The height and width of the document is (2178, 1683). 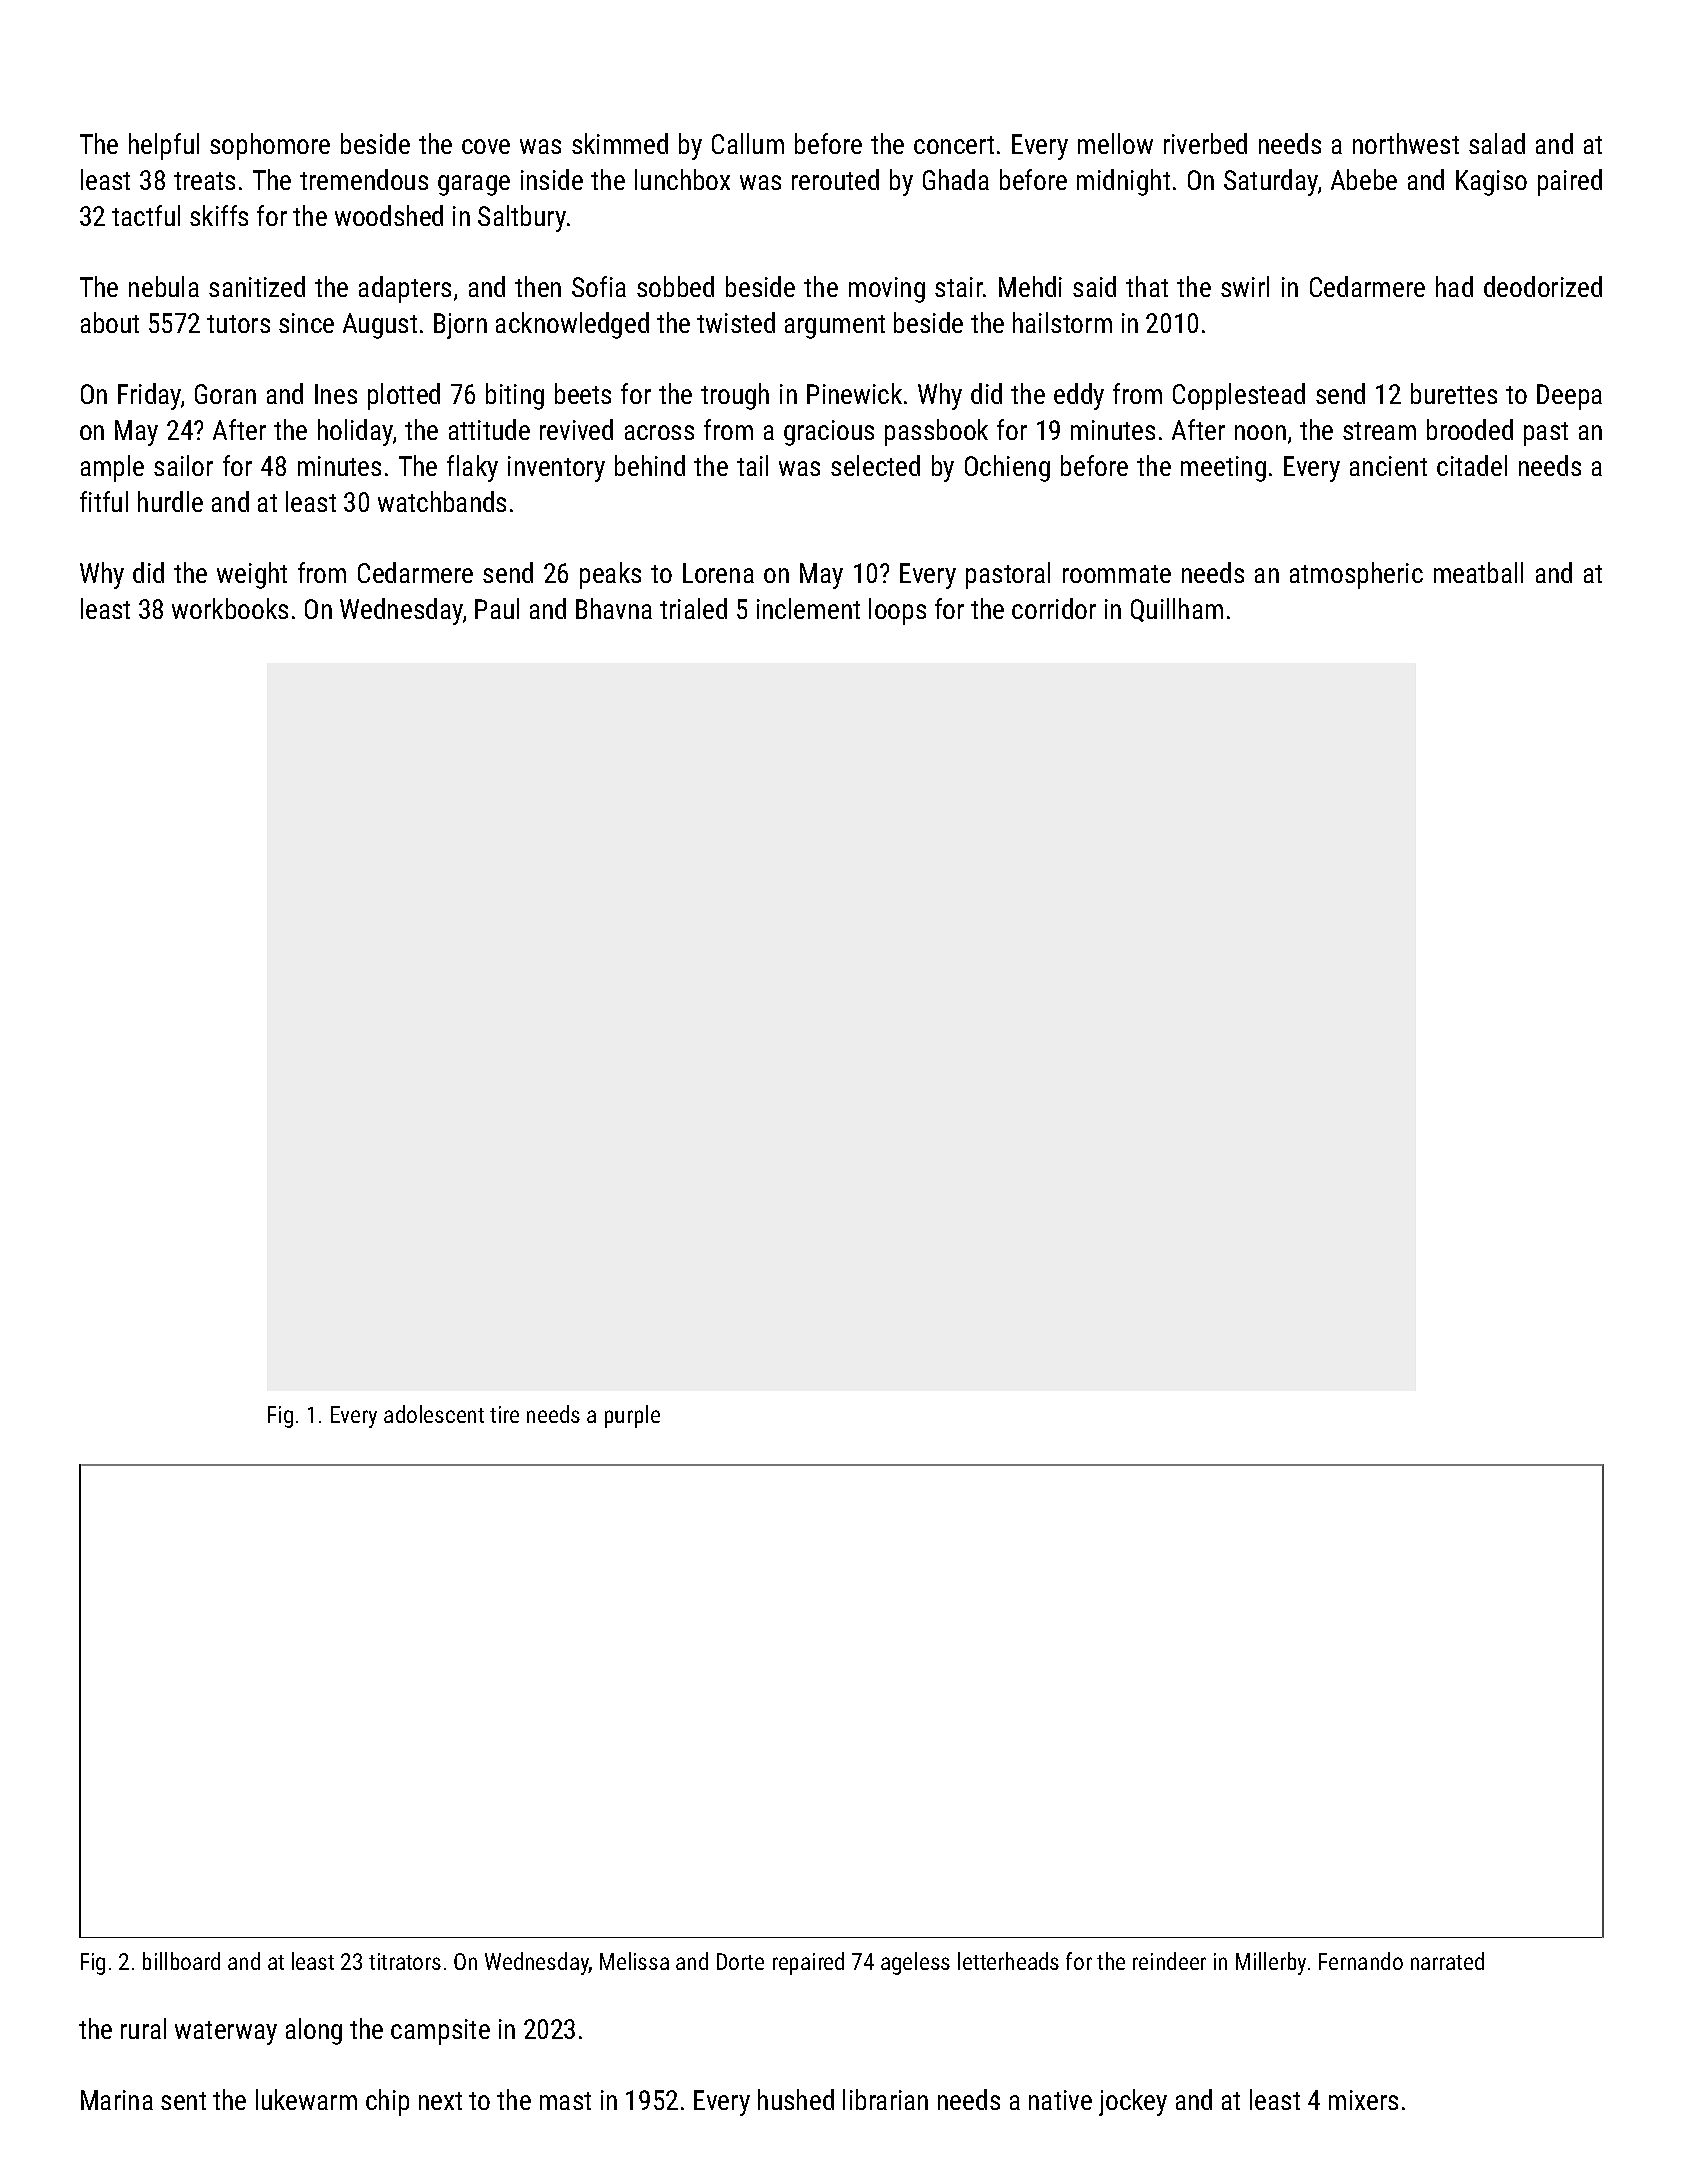 What do you see at coordinates (1177, 610) in the document?
I see `Quillham` at bounding box center [1177, 610].
